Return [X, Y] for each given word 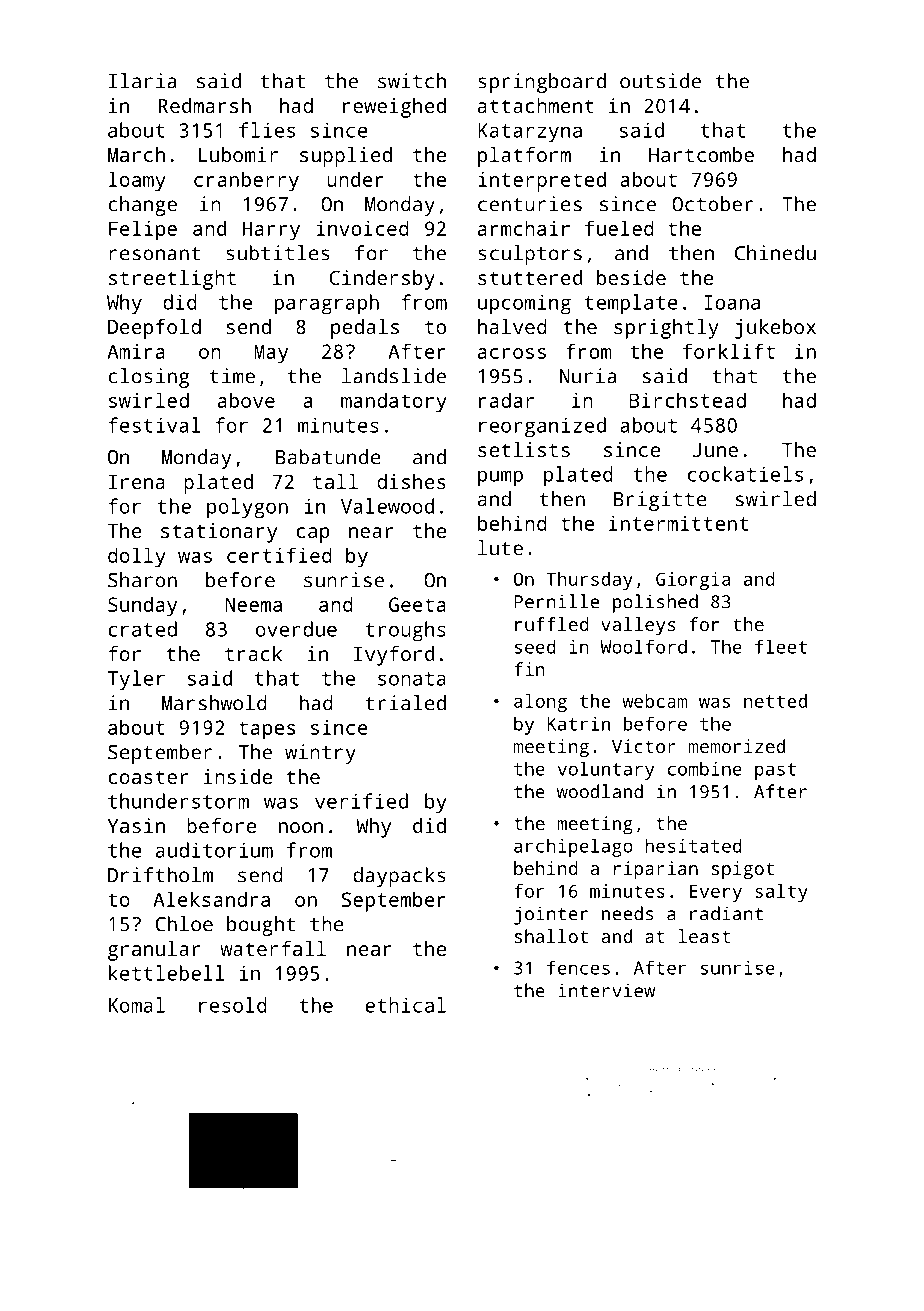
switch [412, 81]
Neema [254, 604]
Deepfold [154, 329]
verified [361, 801]
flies [267, 130]
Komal [137, 1005]
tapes [267, 730]
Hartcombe [701, 154]
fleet [781, 646]
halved [512, 326]
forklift [729, 351]
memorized [737, 746]
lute [500, 548]
